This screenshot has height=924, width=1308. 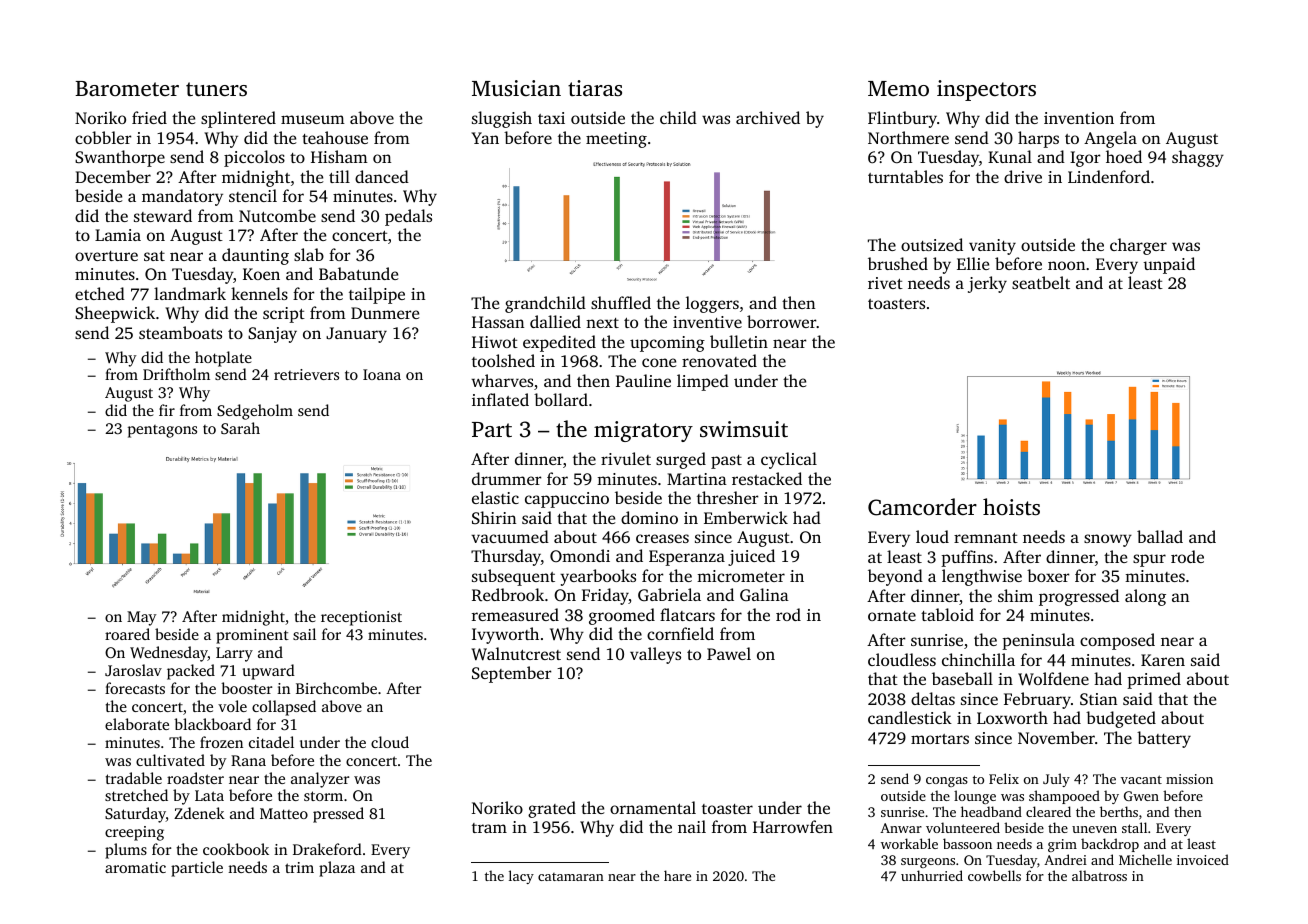 I want to click on tuners, so click(x=216, y=89).
